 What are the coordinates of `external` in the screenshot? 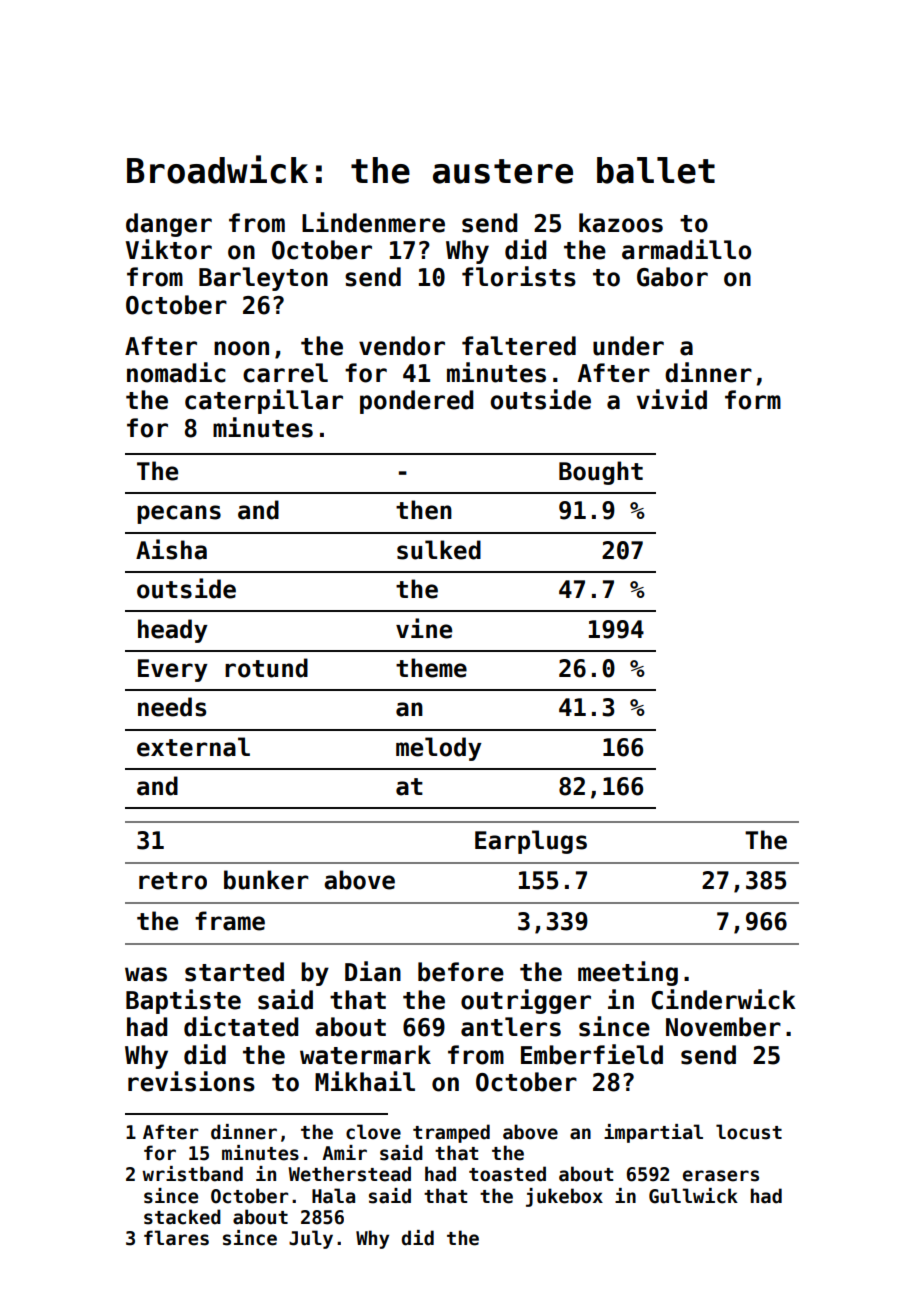 It's located at (193, 747).
